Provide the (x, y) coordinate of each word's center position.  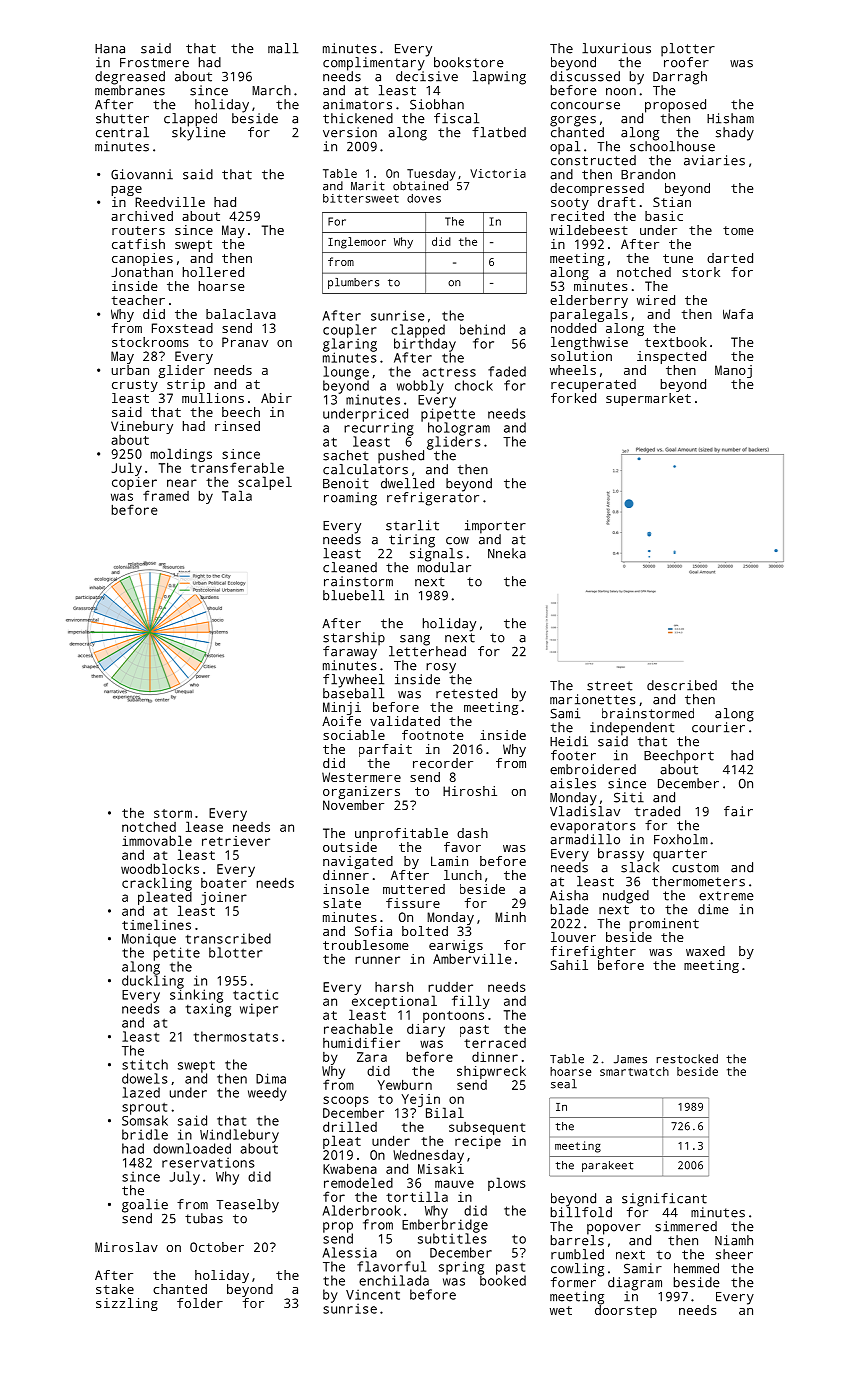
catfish (138, 244)
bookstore (469, 62)
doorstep (626, 1311)
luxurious (616, 48)
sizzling (127, 1304)
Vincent (373, 1295)
